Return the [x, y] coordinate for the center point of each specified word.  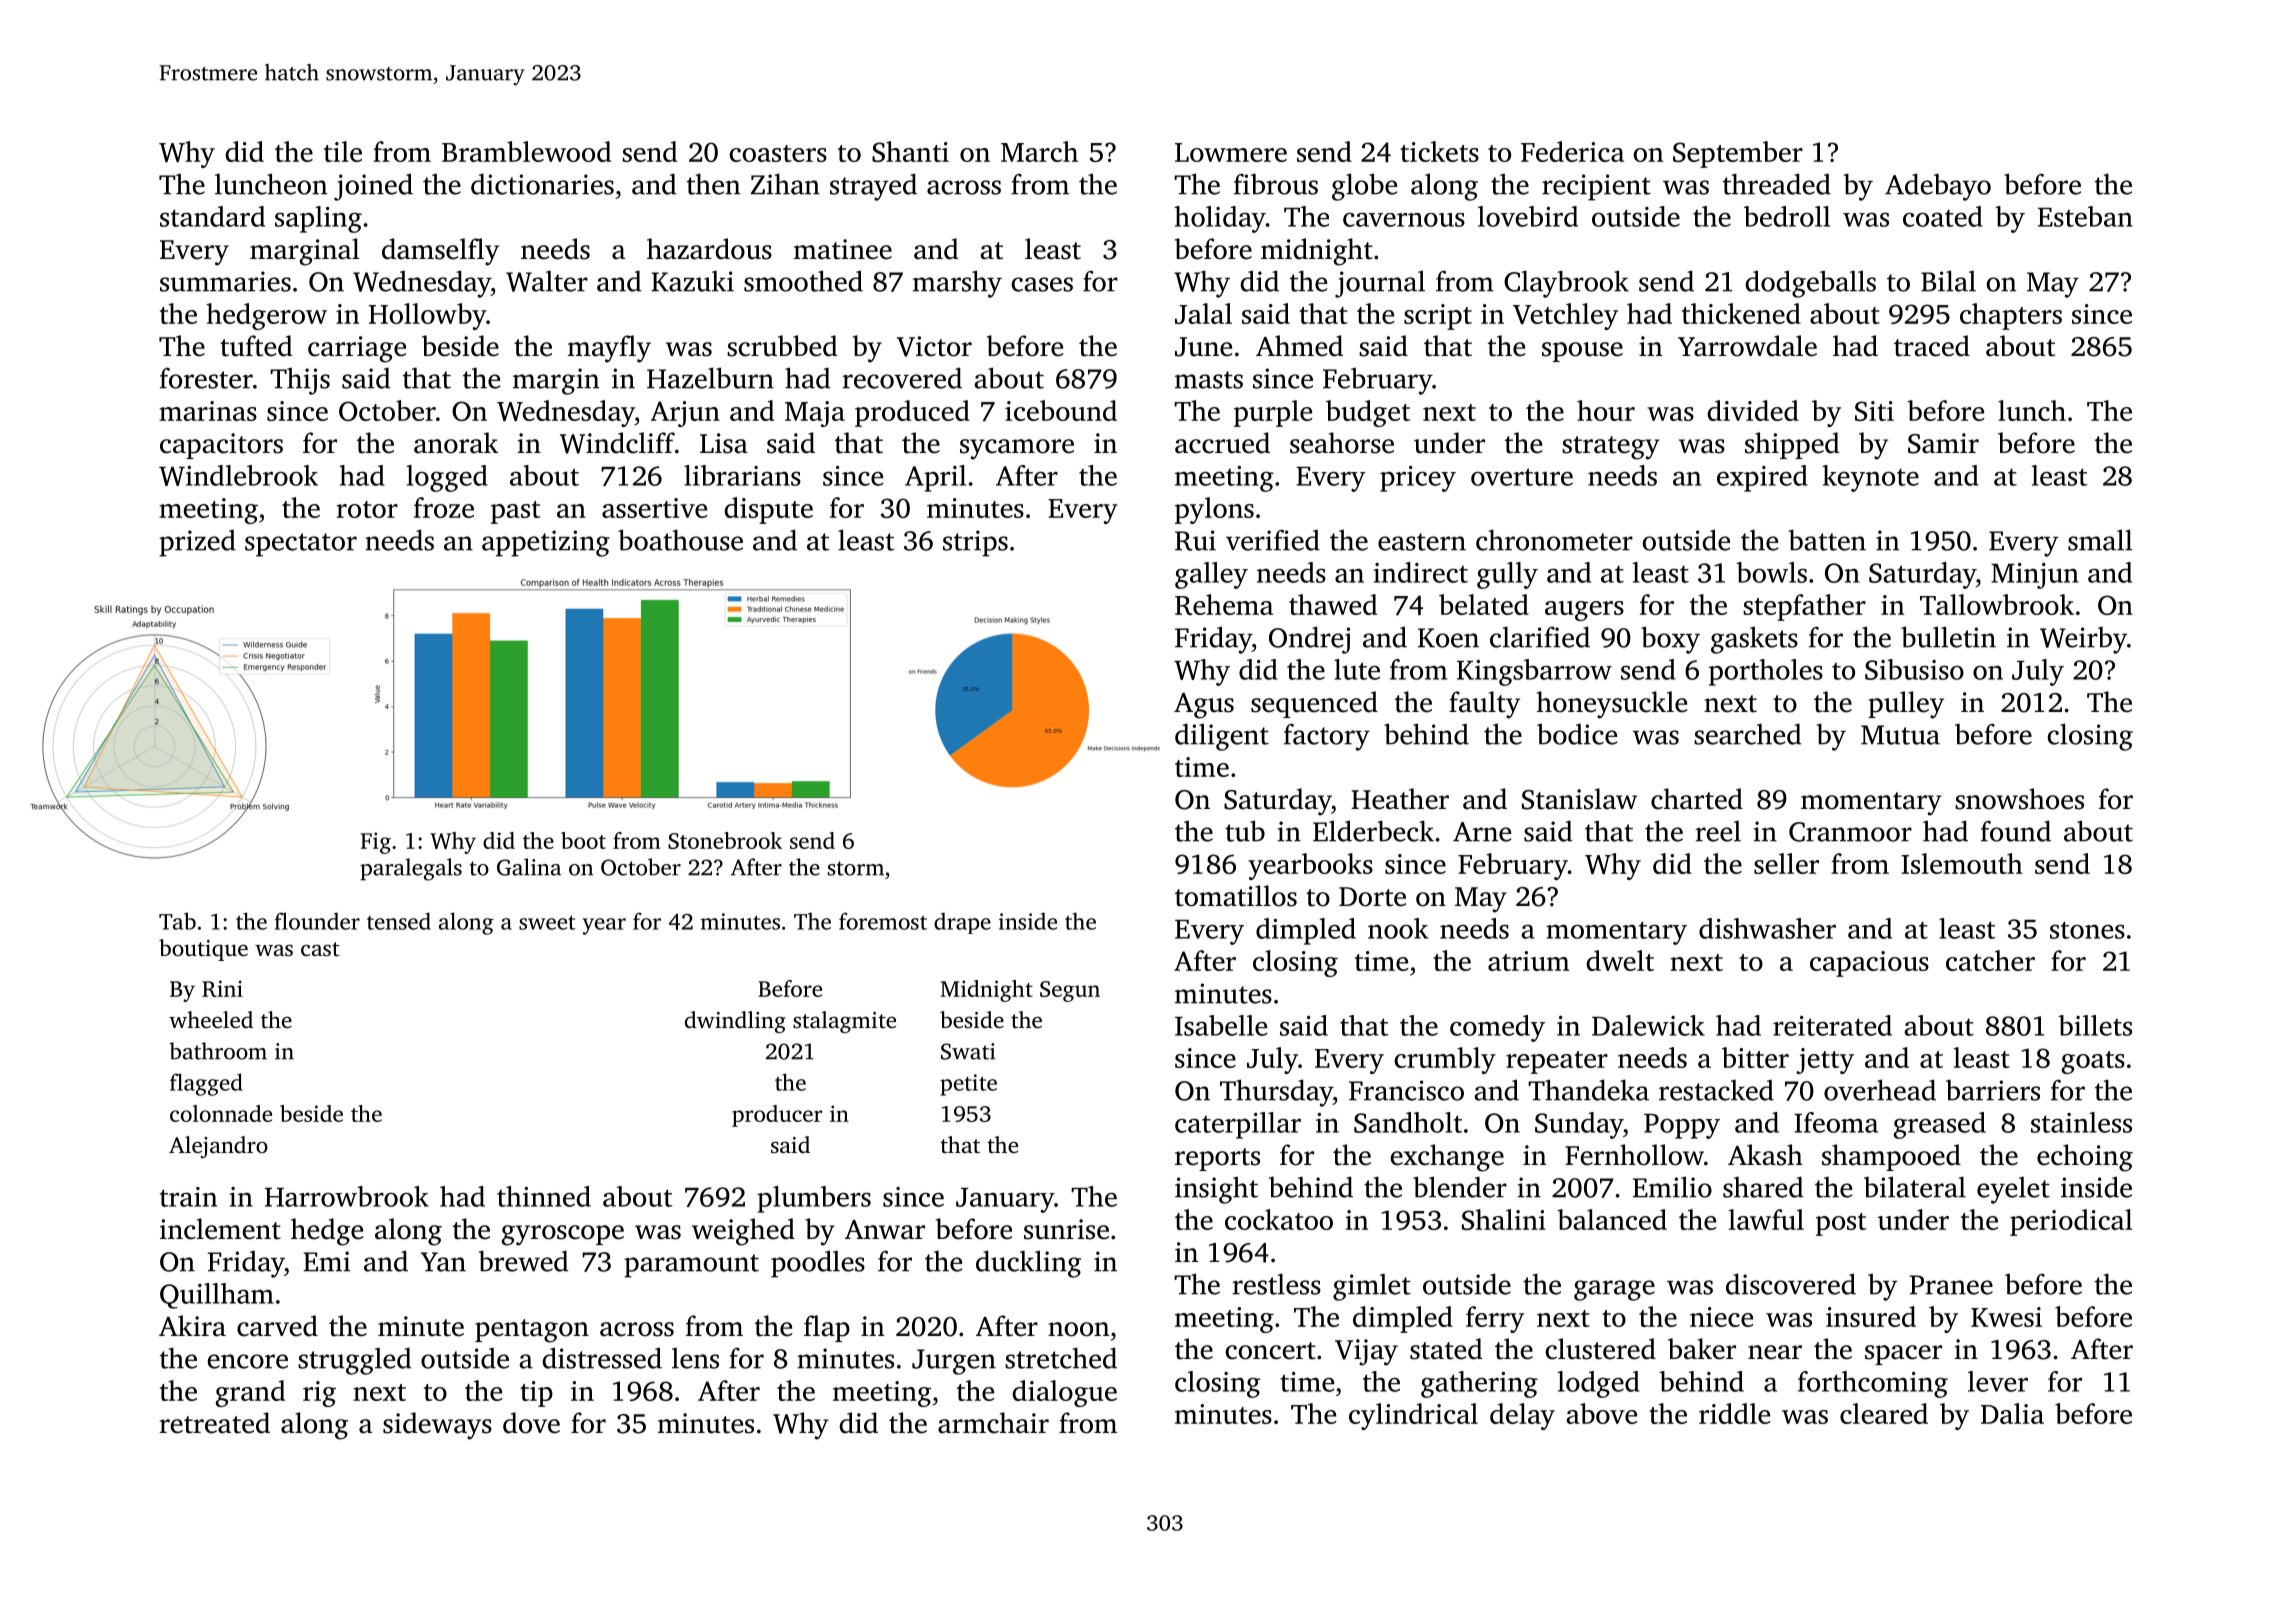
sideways [437, 1426]
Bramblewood [526, 151]
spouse [1582, 352]
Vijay [1366, 1352]
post [1841, 1224]
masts [1209, 380]
